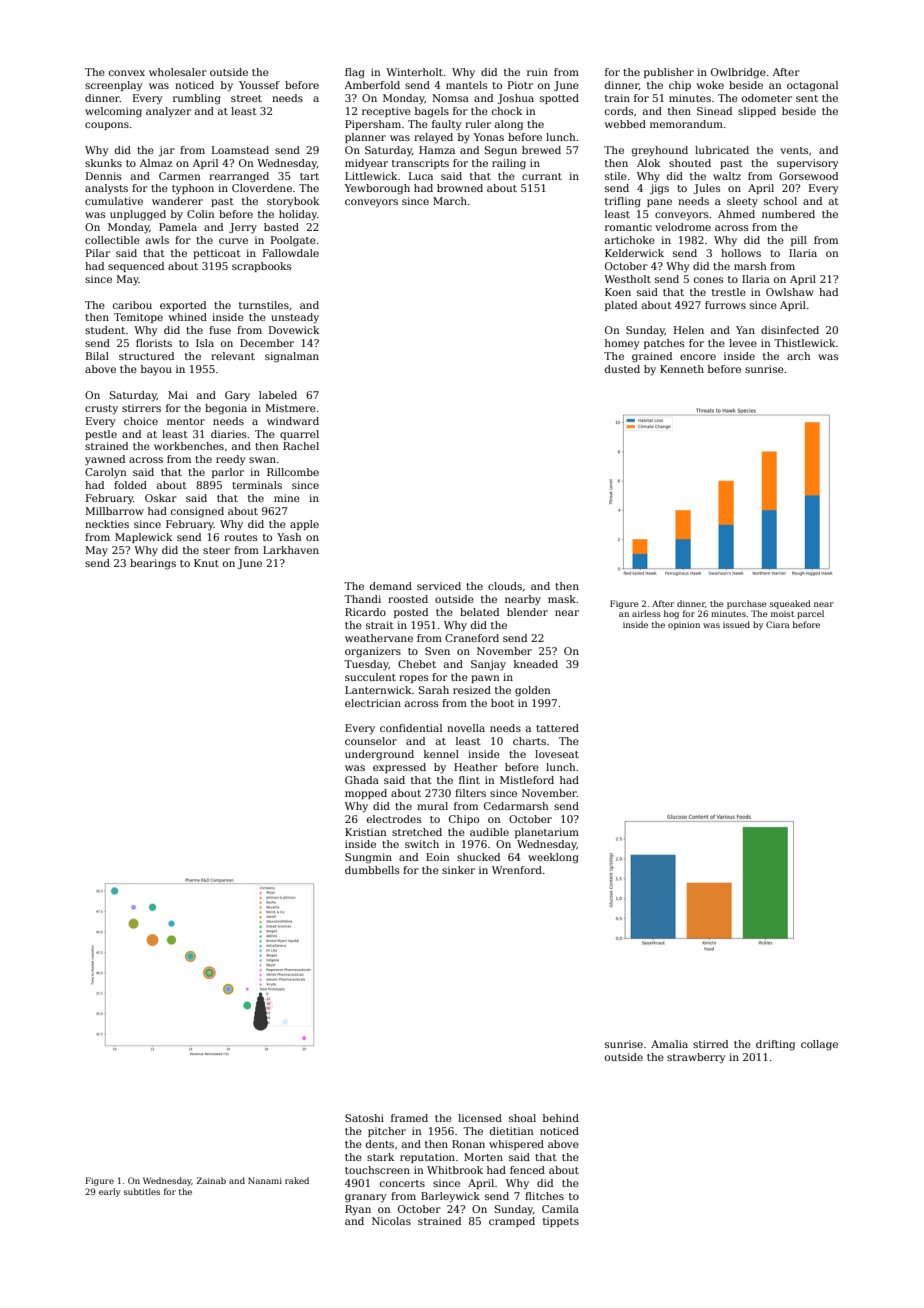  I want to click on early, so click(109, 1192).
